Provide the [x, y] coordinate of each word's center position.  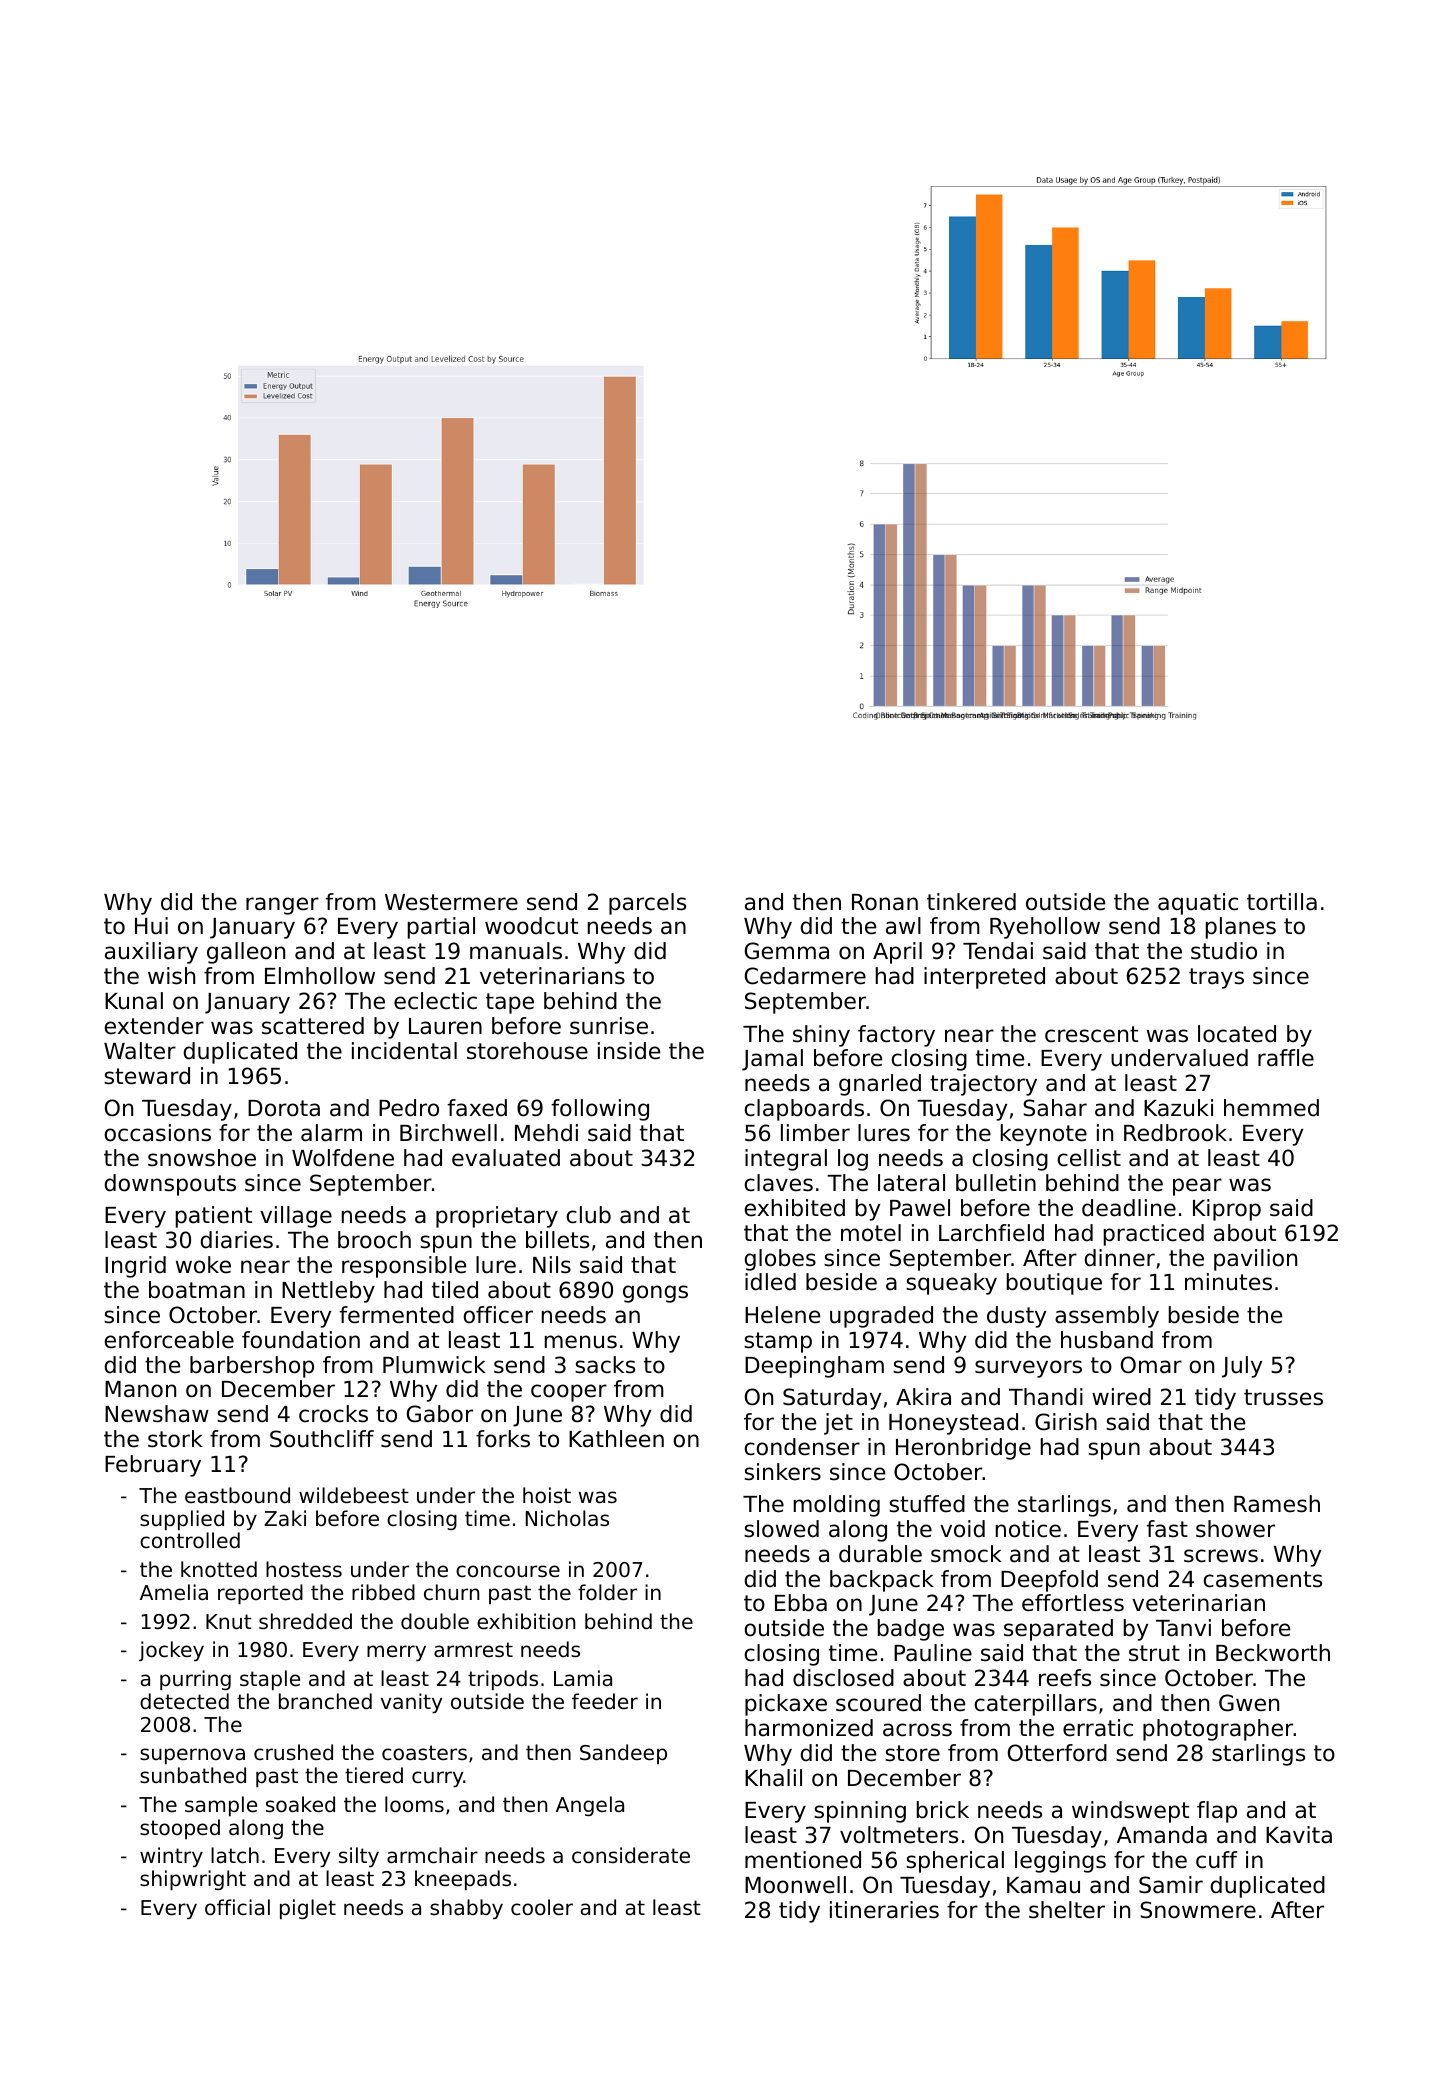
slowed [781, 1529]
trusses [1283, 1397]
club [589, 1215]
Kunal [134, 1001]
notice [1028, 1529]
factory [896, 1036]
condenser [802, 1447]
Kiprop [1227, 1210]
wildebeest [354, 1495]
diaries [237, 1240]
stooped [180, 1829]
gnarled [880, 1085]
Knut [229, 1622]
